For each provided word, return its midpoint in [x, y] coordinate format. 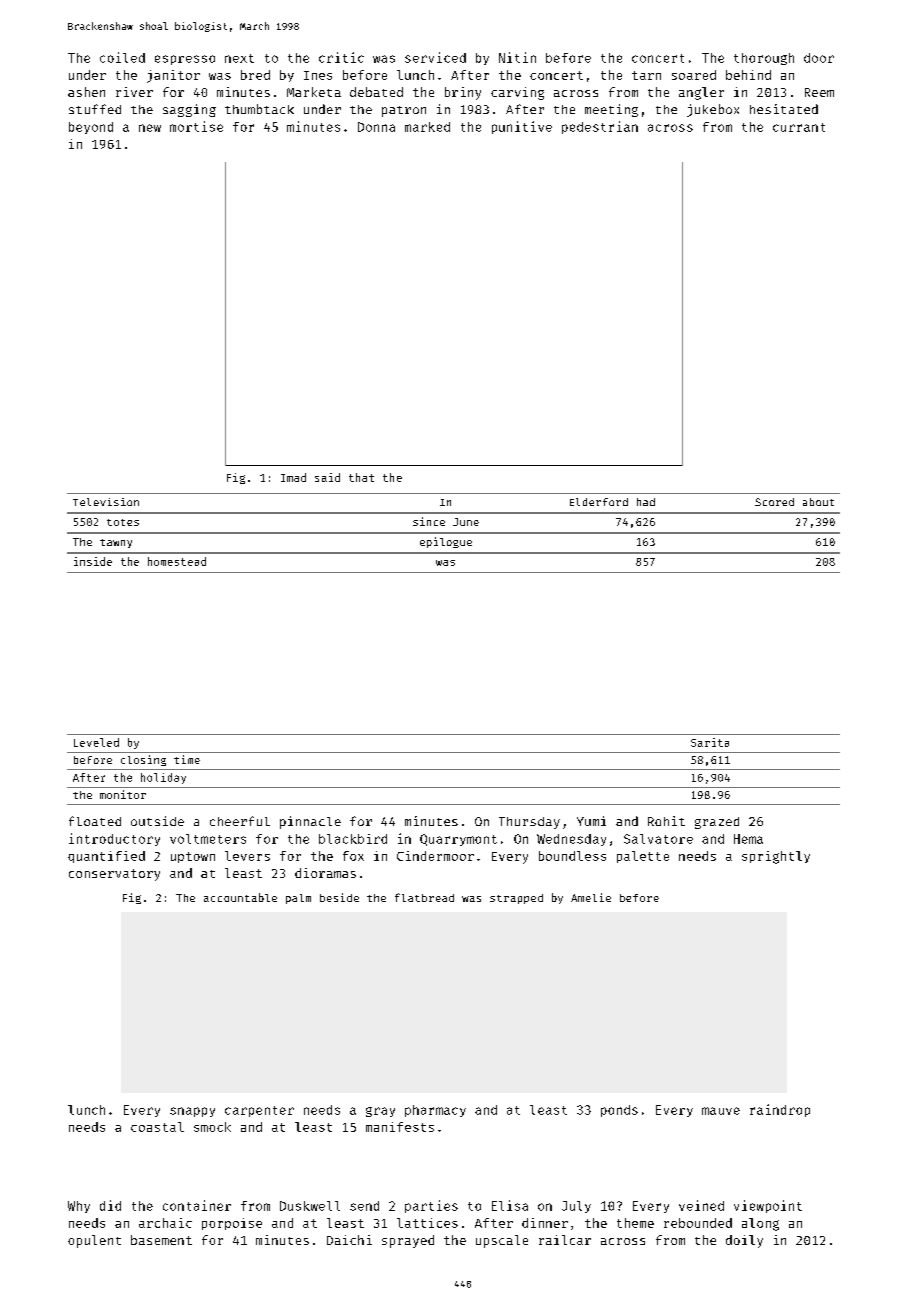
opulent [94, 1241]
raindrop [780, 1110]
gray [380, 1112]
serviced [435, 57]
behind [748, 75]
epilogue [446, 542]
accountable [240, 897]
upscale [502, 1241]
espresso [185, 60]
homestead [177, 561]
